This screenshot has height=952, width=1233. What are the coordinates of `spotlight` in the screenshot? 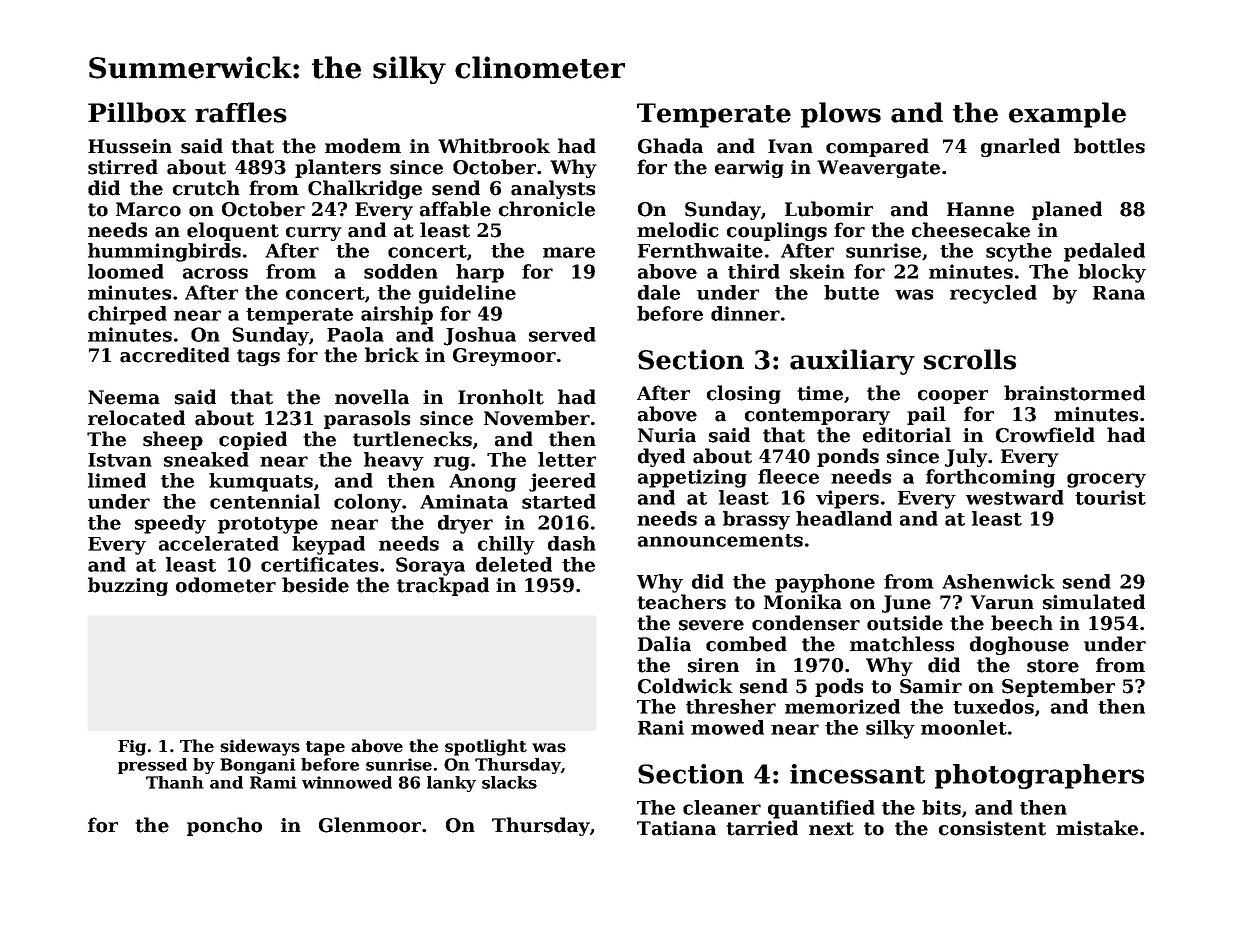 It's located at (486, 747).
